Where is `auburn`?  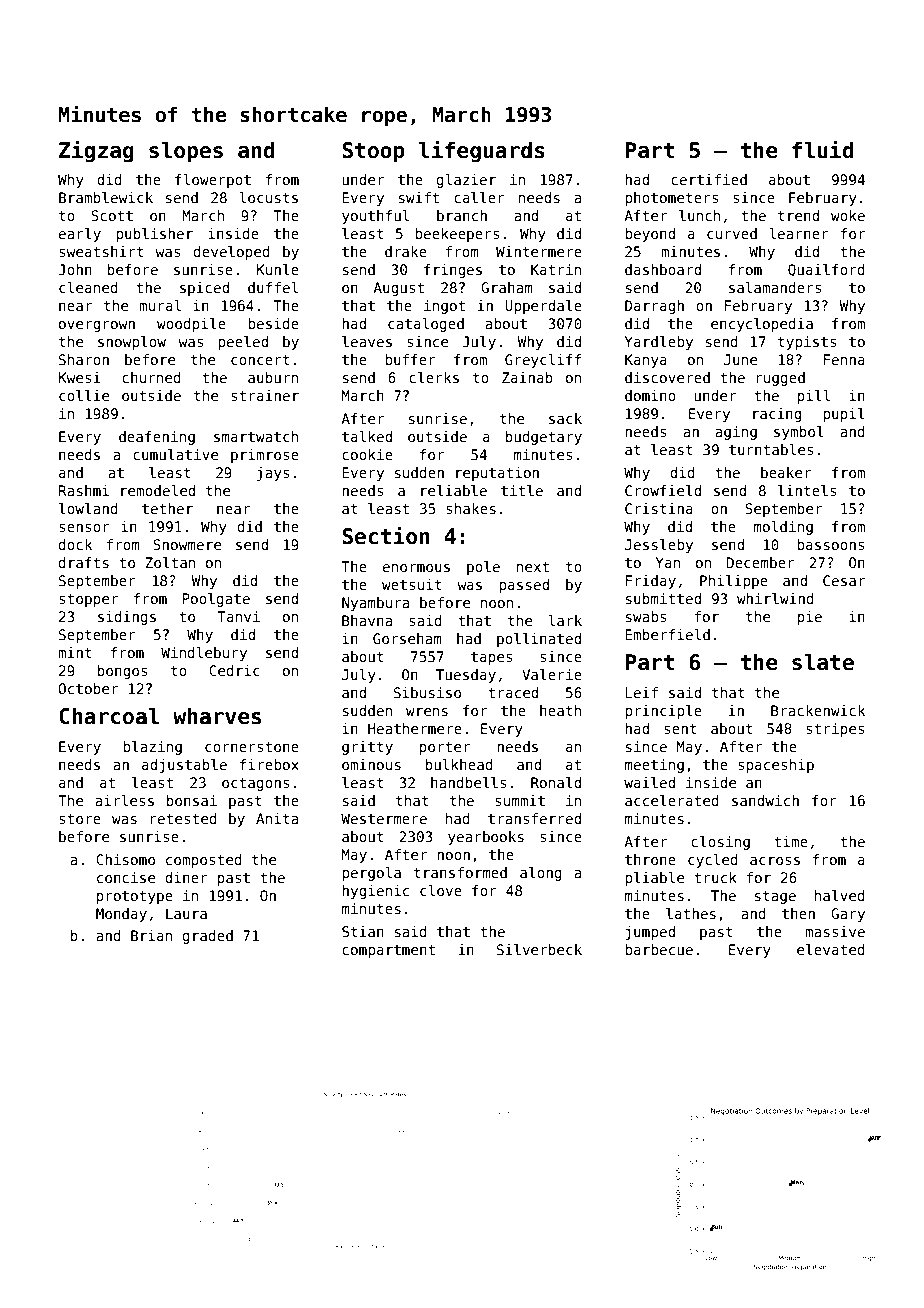 auburn is located at coordinates (273, 377).
